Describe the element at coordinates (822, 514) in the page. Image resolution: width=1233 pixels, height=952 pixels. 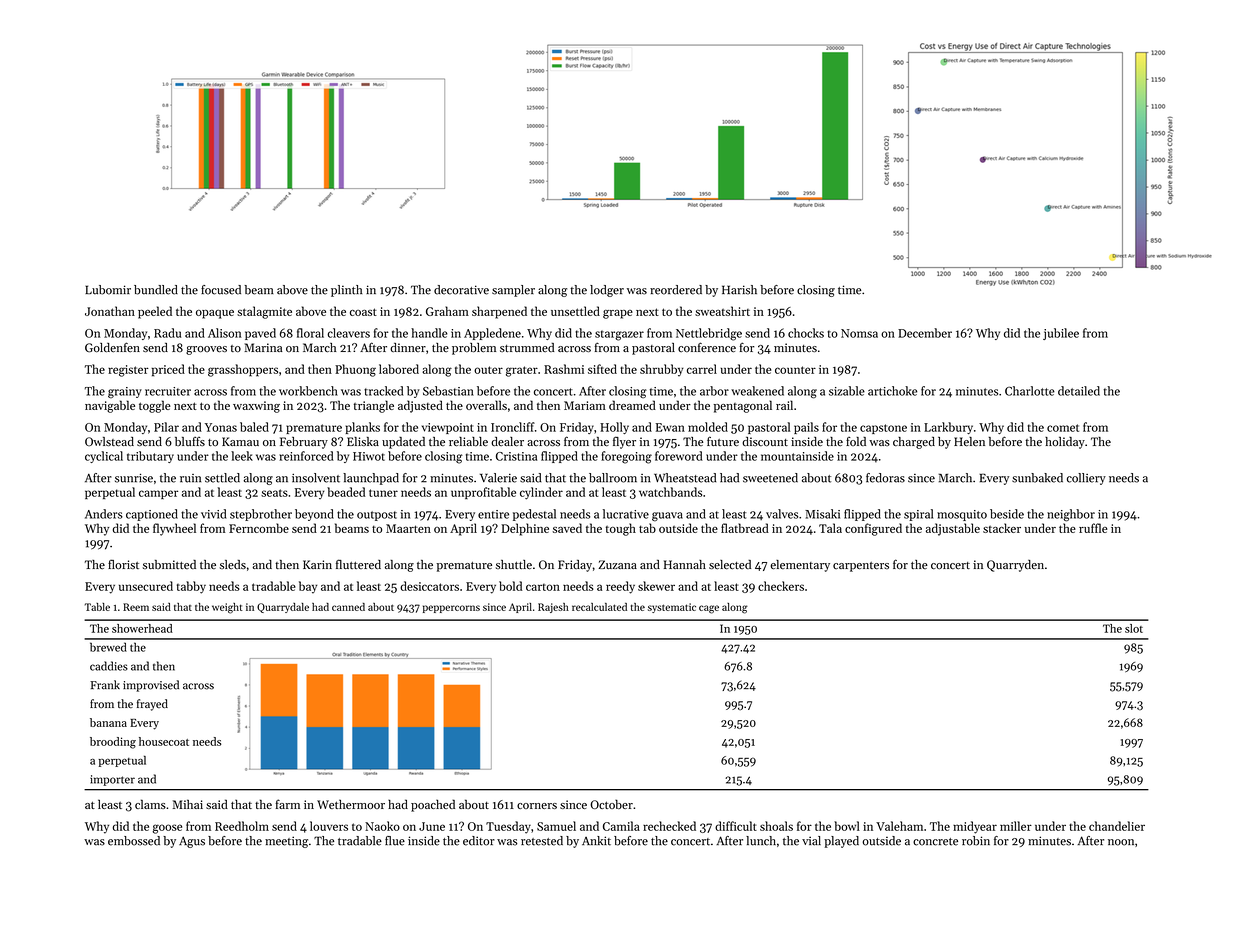
I see `Misaki` at that location.
